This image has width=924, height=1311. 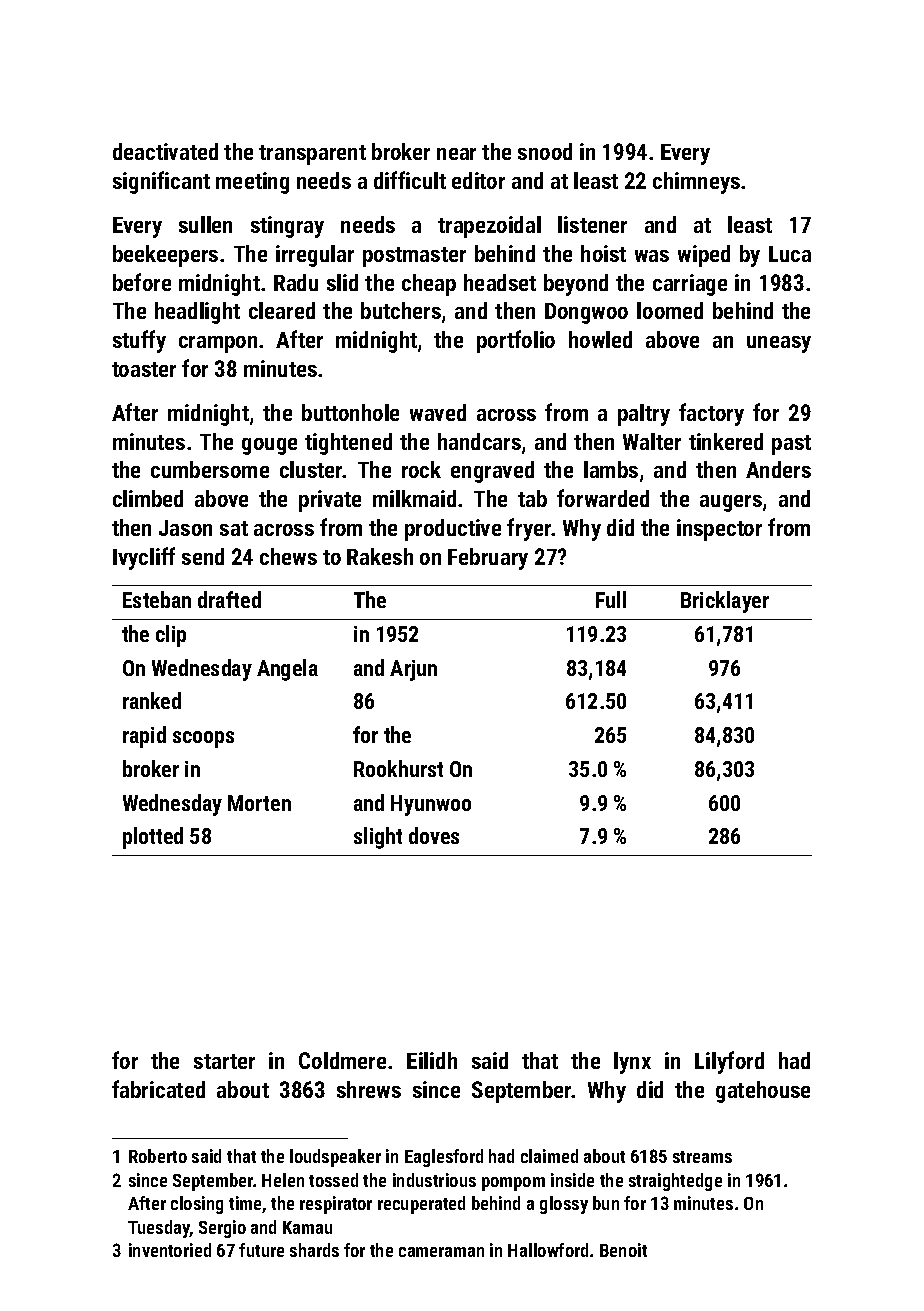 What do you see at coordinates (696, 183) in the image?
I see `chimneys` at bounding box center [696, 183].
